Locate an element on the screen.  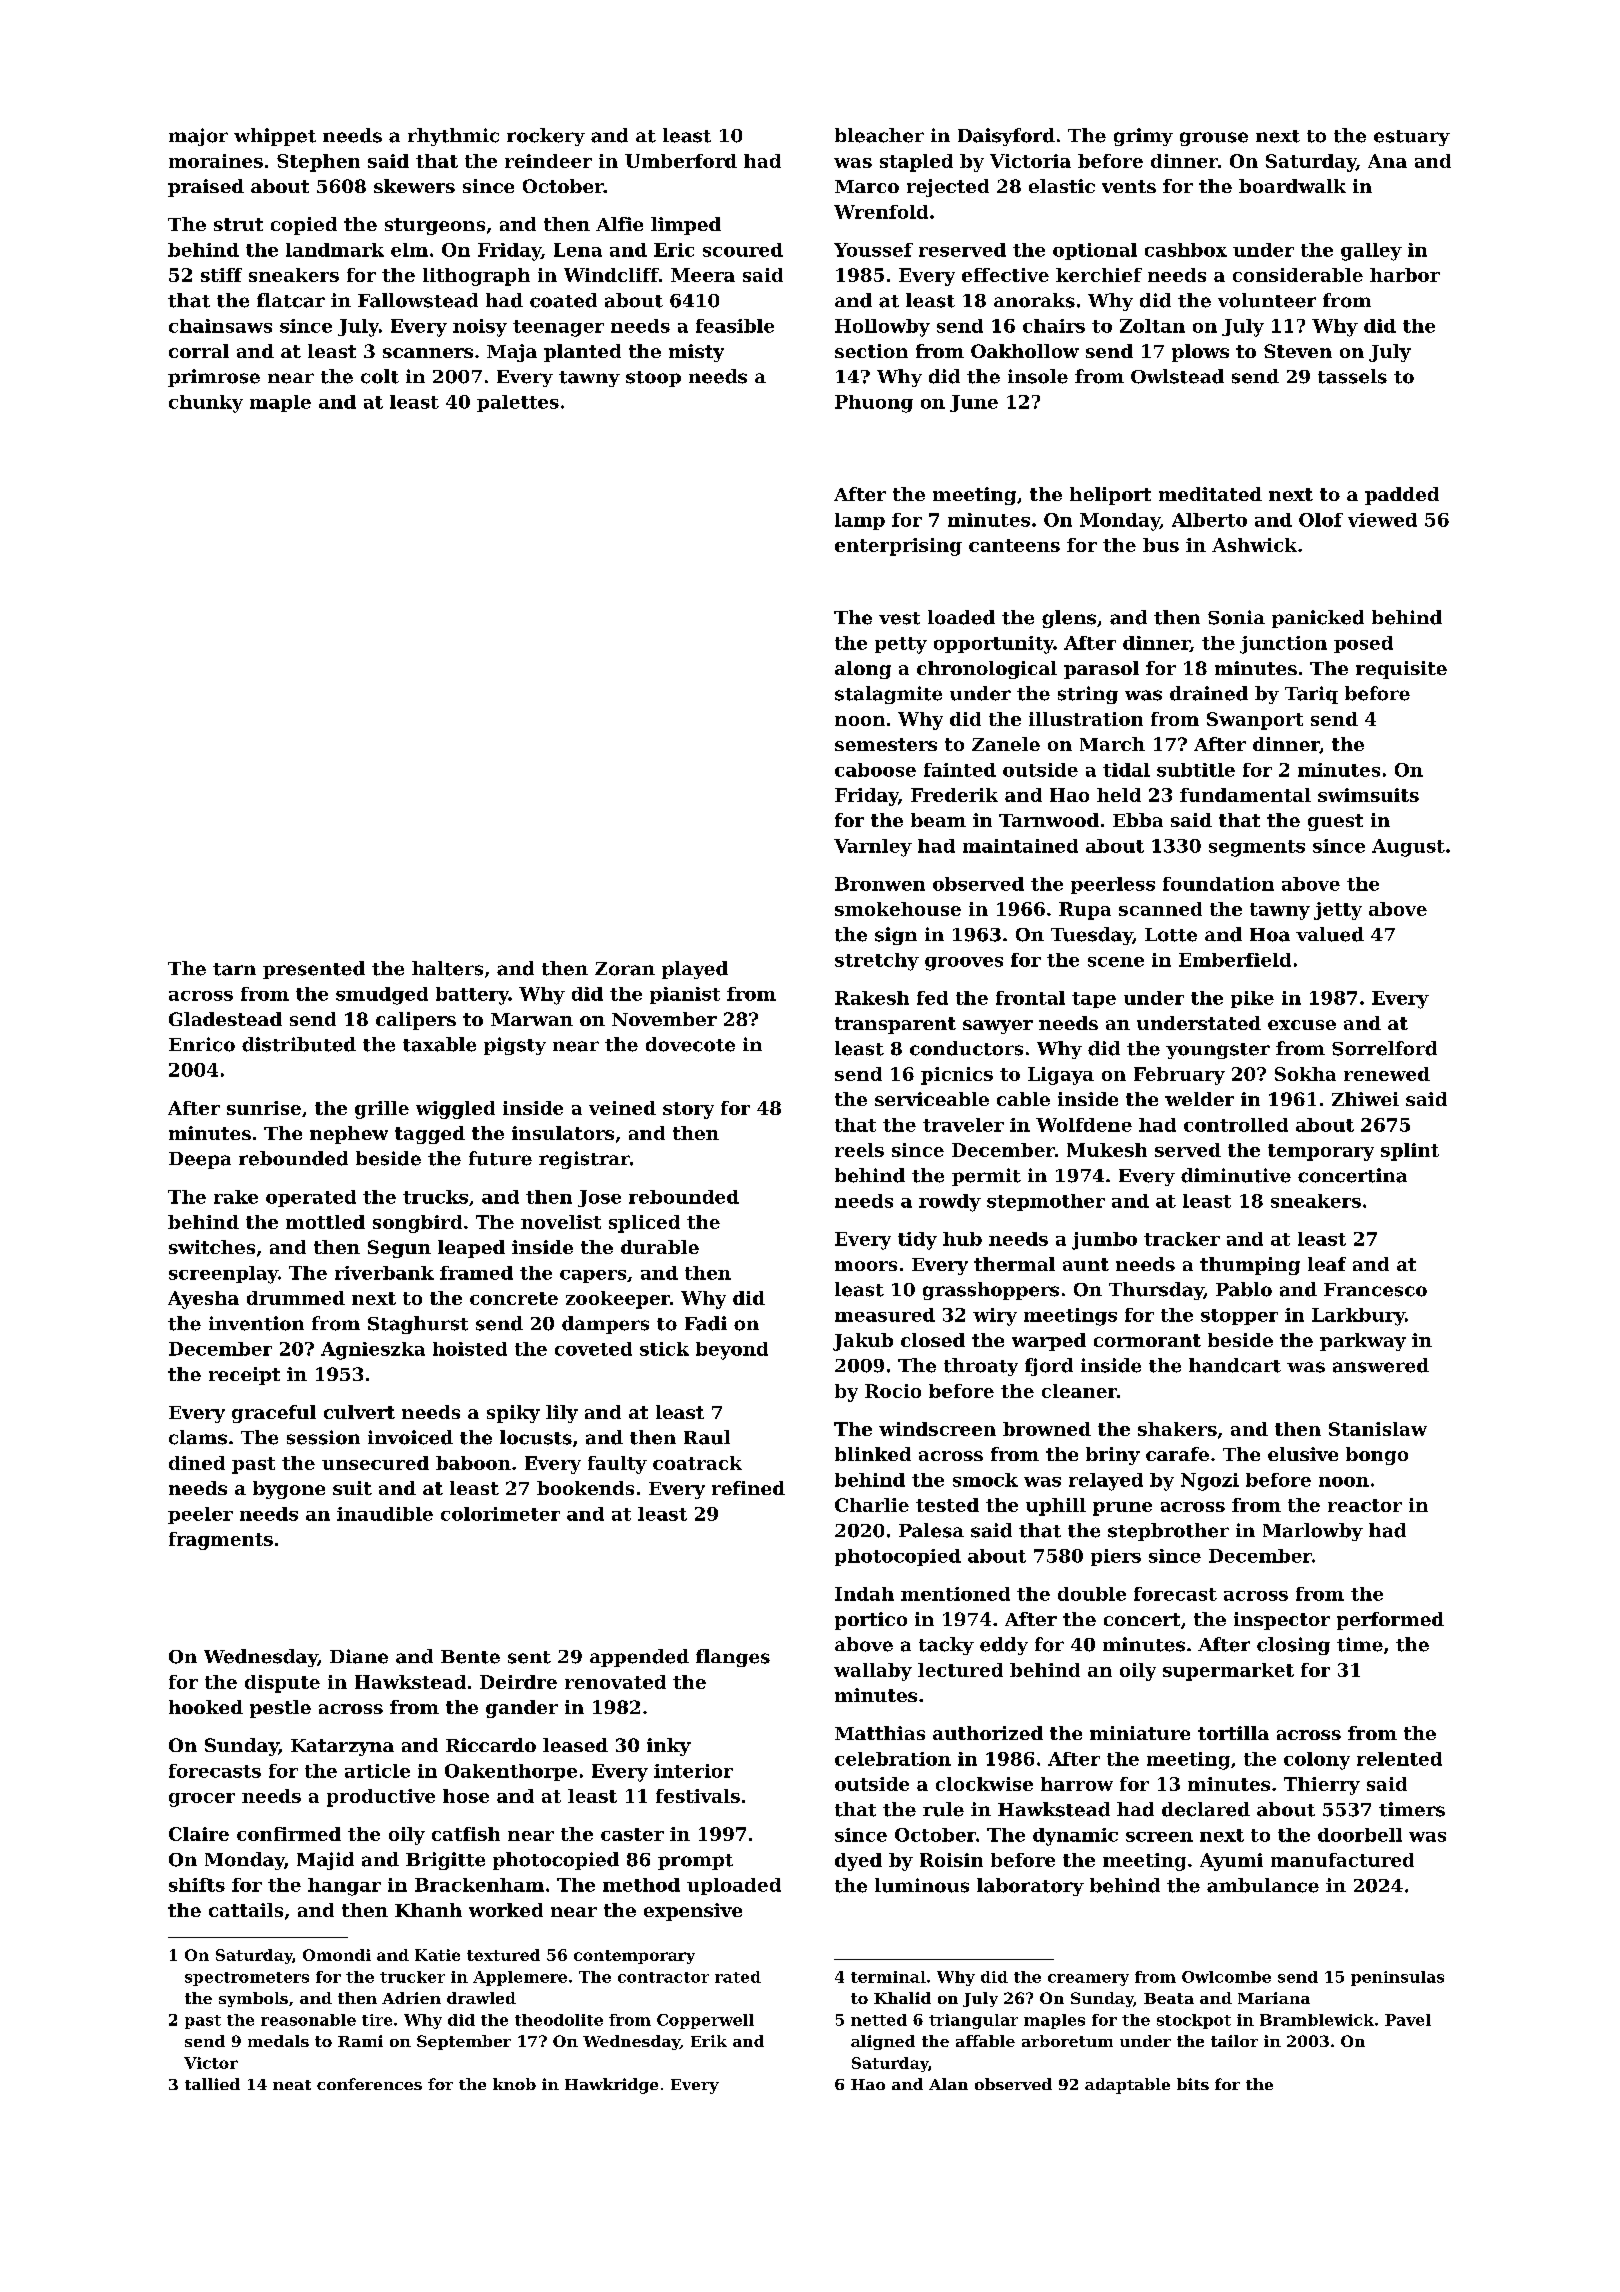
Segun is located at coordinates (399, 1249).
